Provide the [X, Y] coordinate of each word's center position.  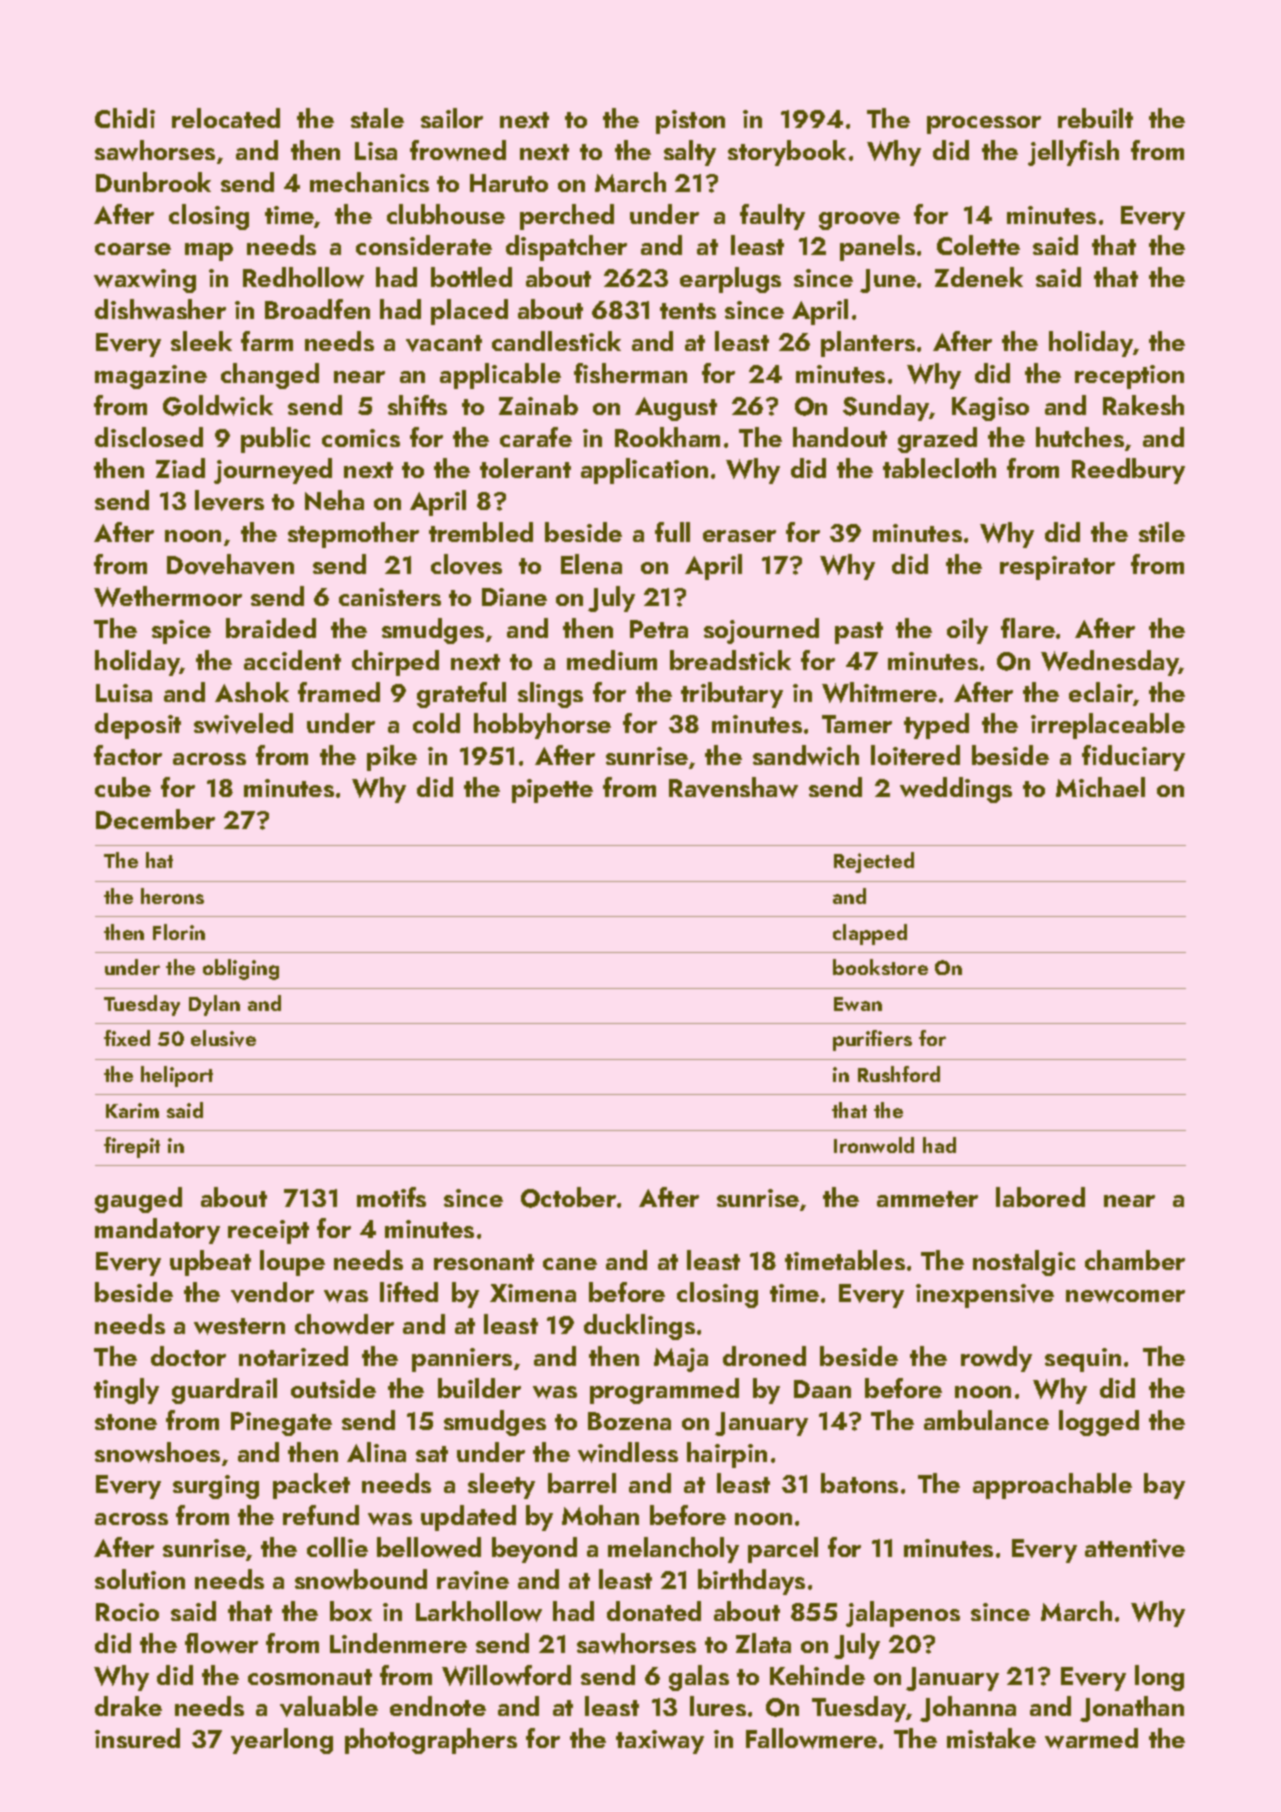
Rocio [127, 1612]
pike [392, 758]
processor [984, 125]
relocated [226, 118]
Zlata [763, 1643]
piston [690, 122]
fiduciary [1133, 758]
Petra [659, 629]
